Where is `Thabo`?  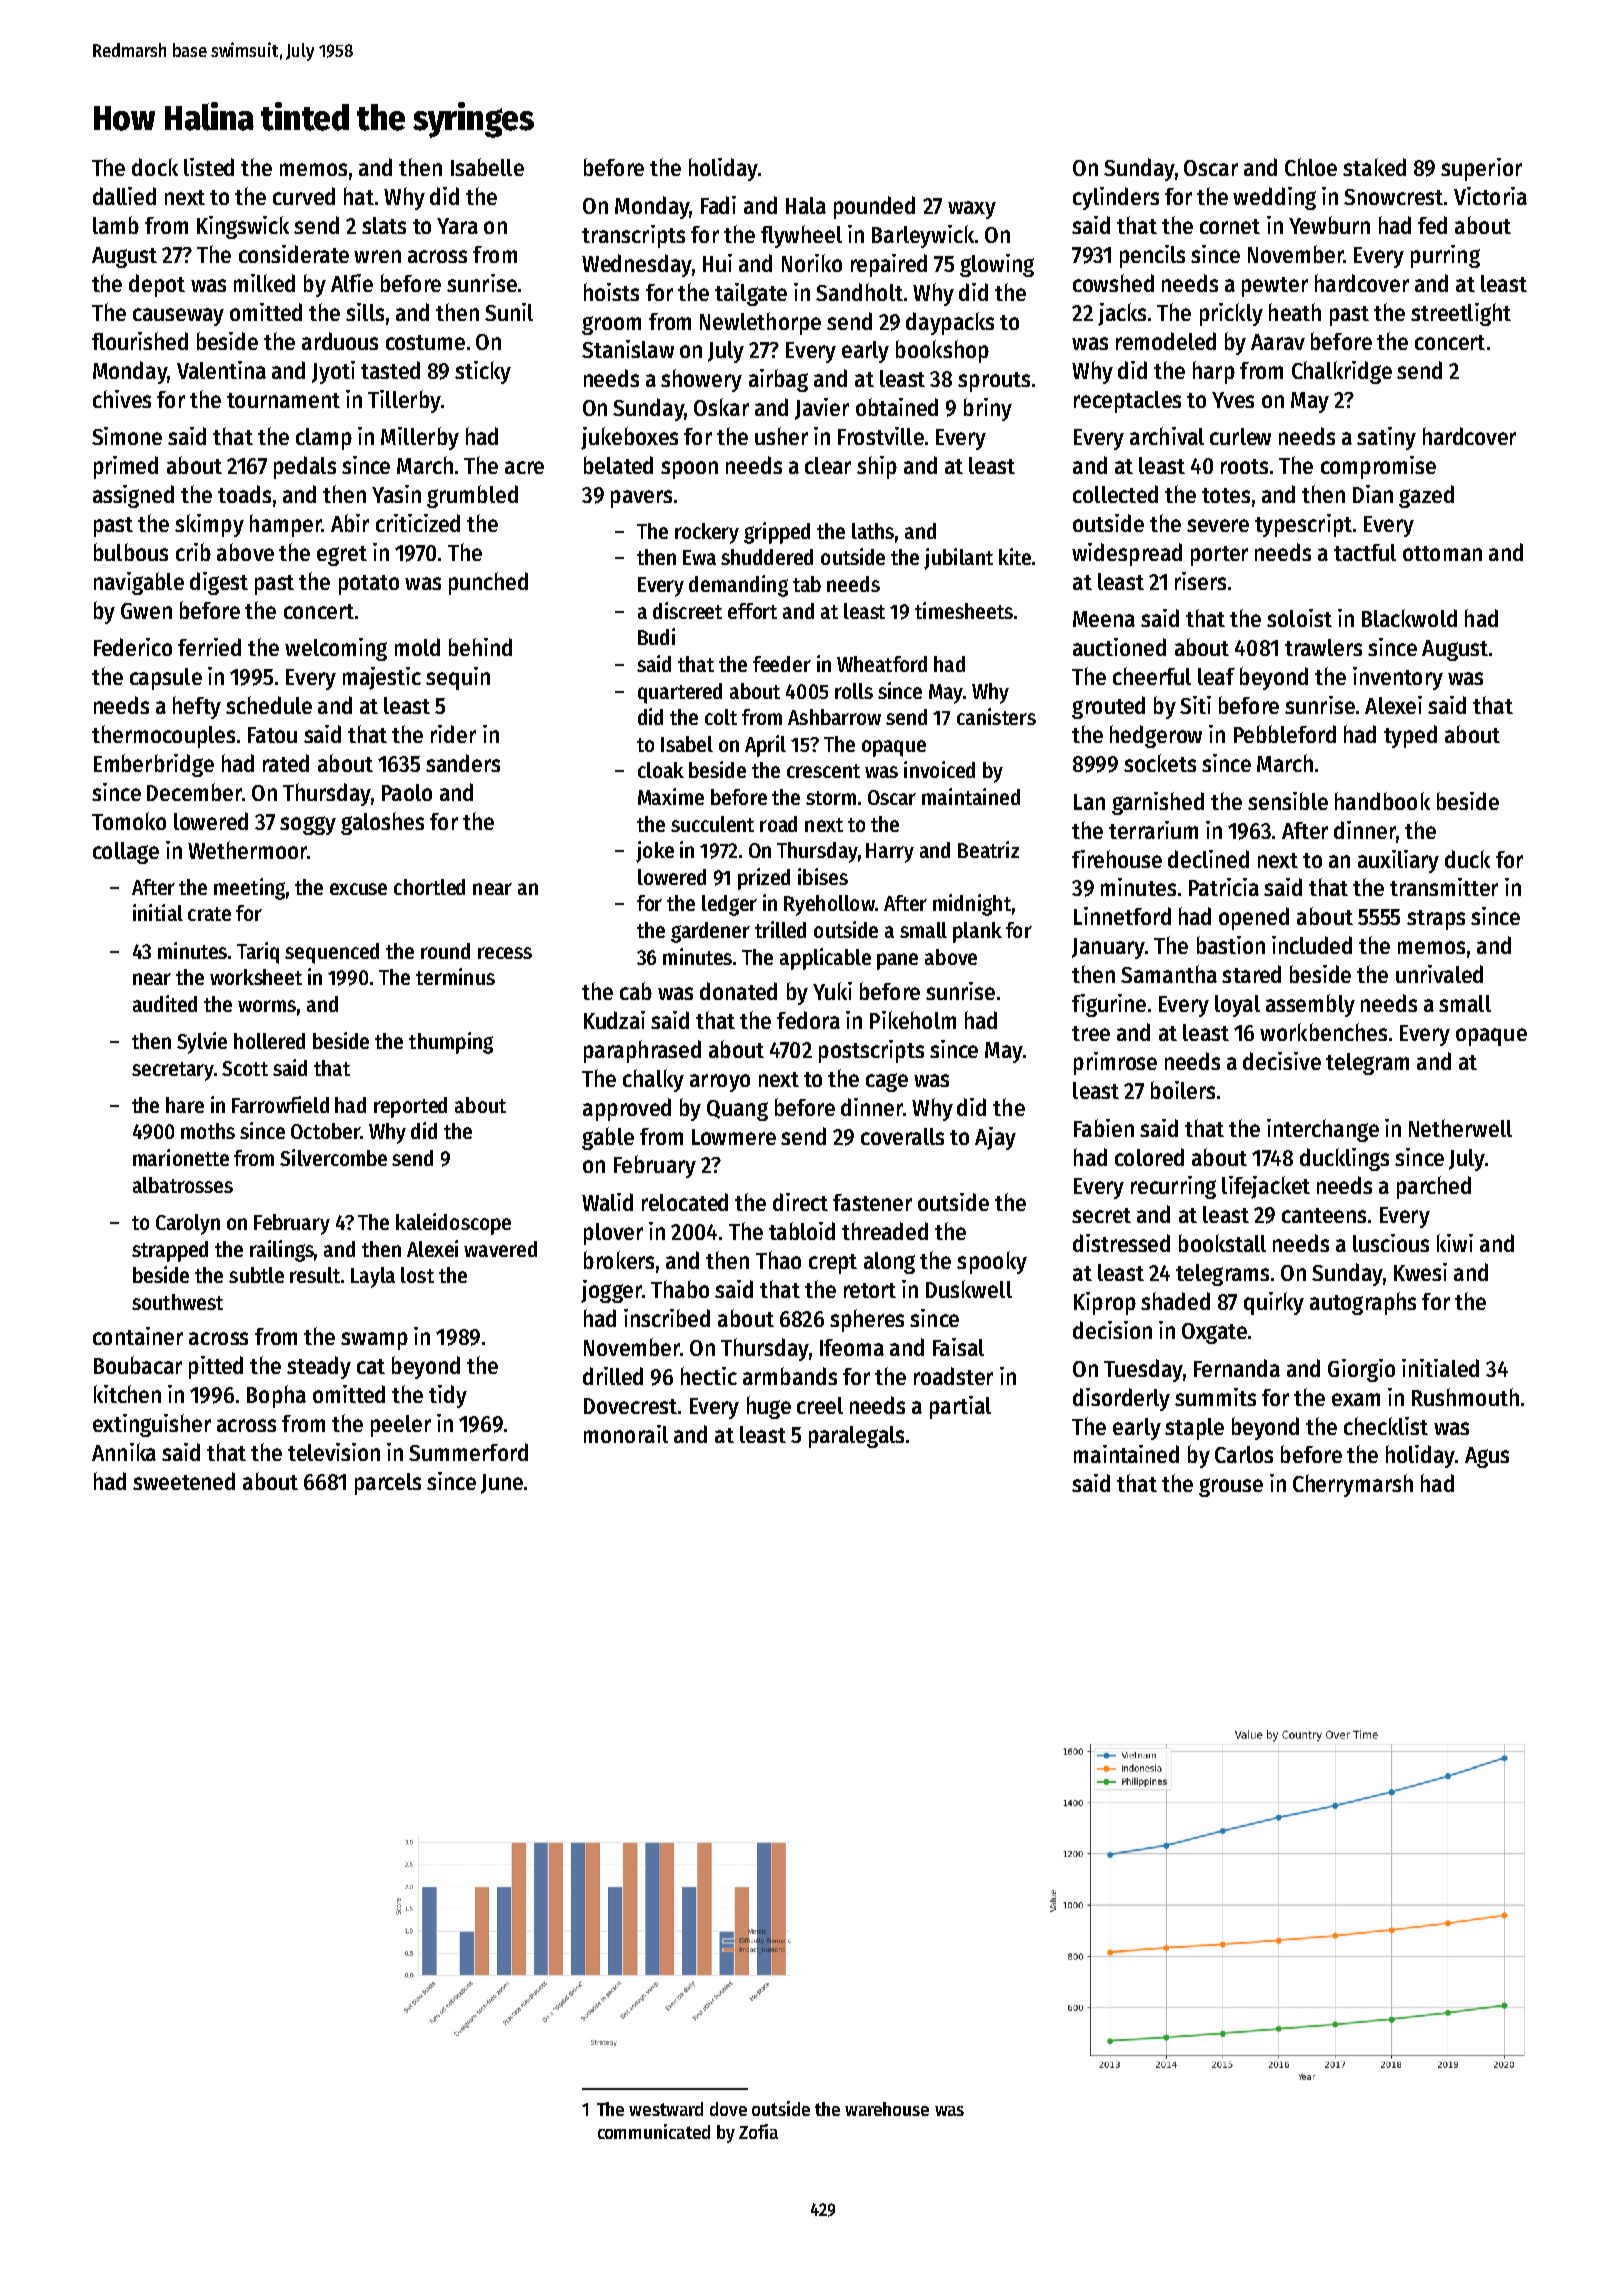 Thabo is located at coordinates (680, 1289).
